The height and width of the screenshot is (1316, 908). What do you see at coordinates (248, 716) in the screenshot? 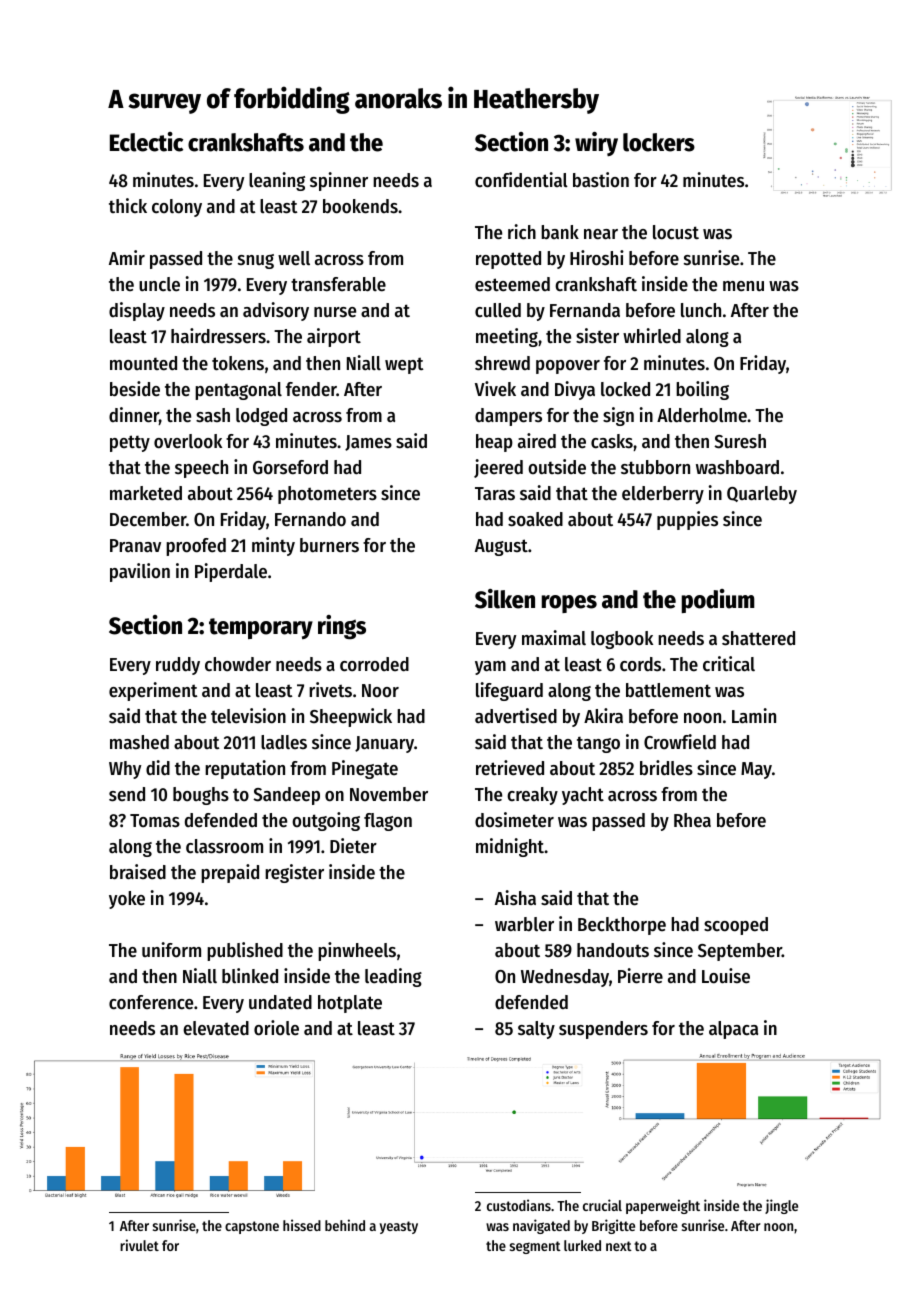
I see `television` at bounding box center [248, 716].
